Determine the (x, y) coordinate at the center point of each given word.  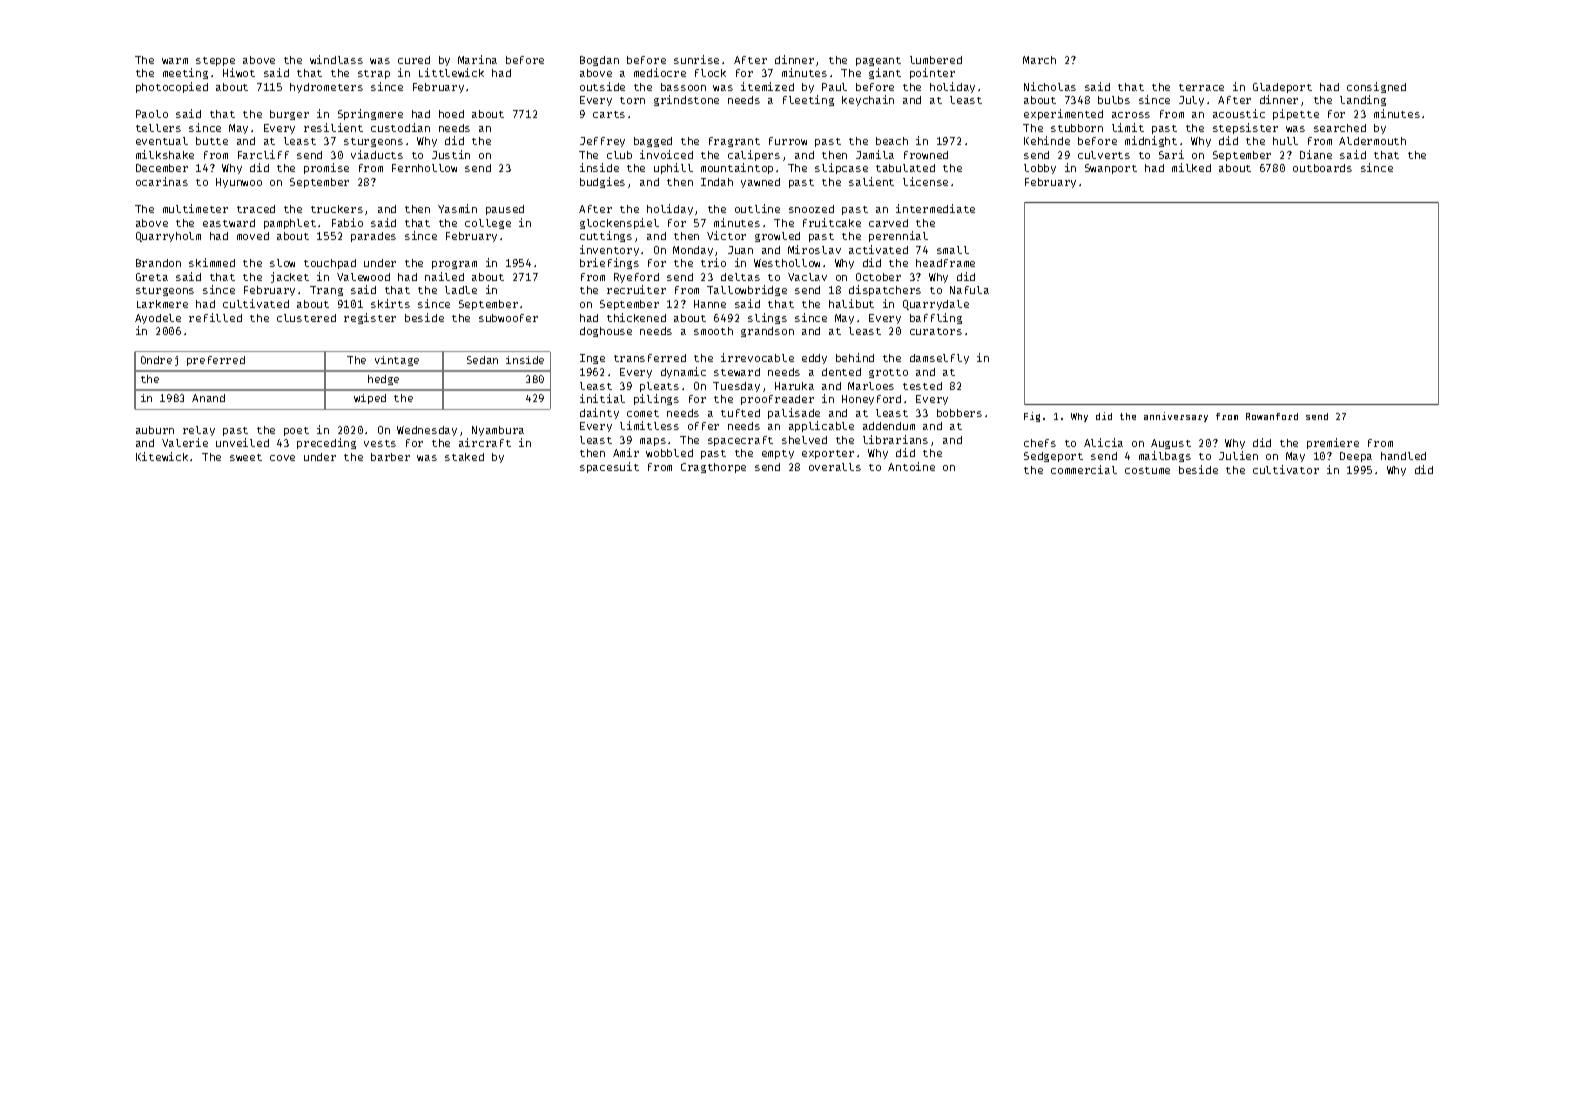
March (1039, 60)
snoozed (811, 209)
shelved (804, 440)
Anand (208, 398)
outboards (1322, 168)
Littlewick (451, 72)
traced (256, 209)
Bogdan (599, 61)
